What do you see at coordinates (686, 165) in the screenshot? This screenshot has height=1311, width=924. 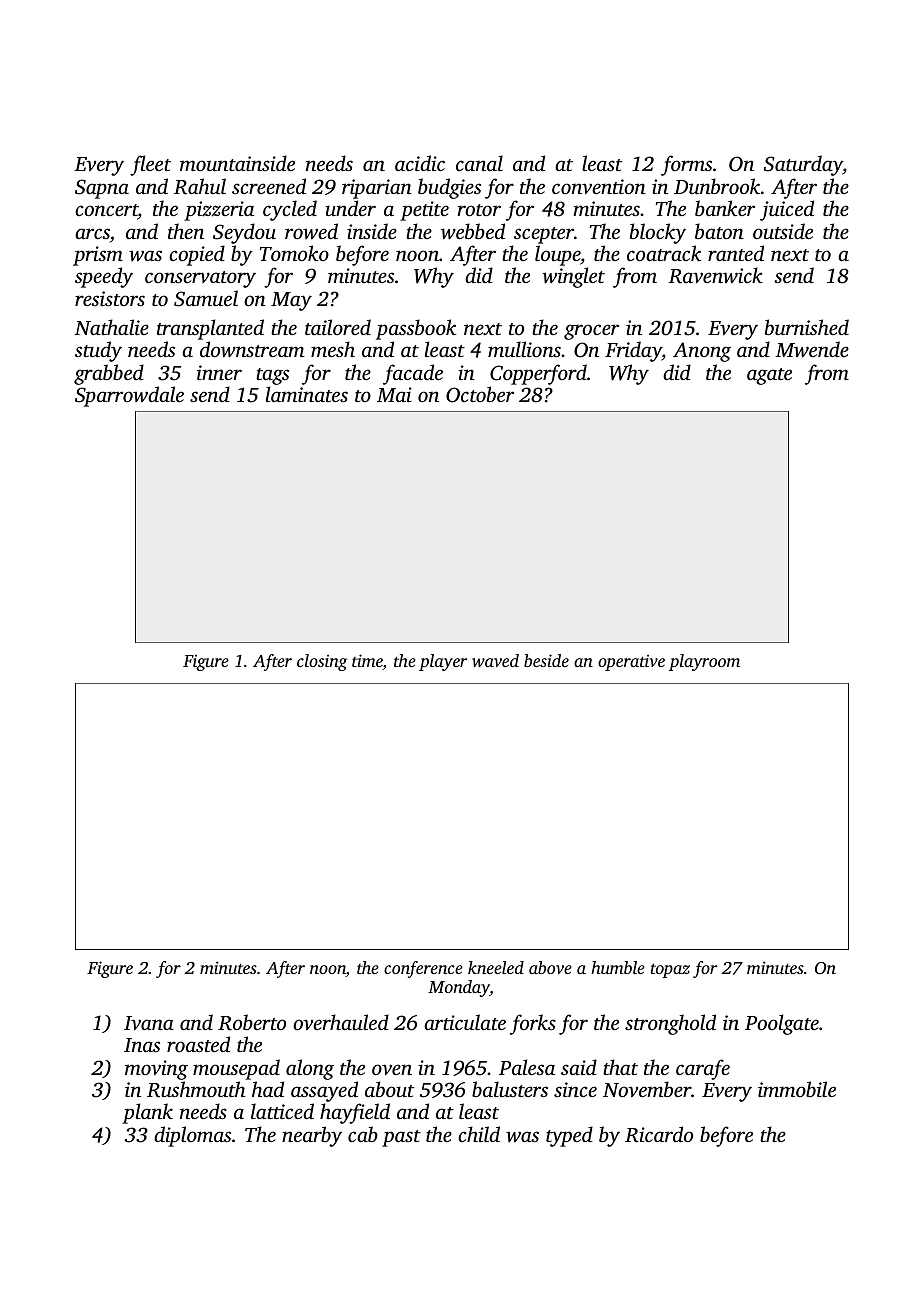 I see `forms` at bounding box center [686, 165].
